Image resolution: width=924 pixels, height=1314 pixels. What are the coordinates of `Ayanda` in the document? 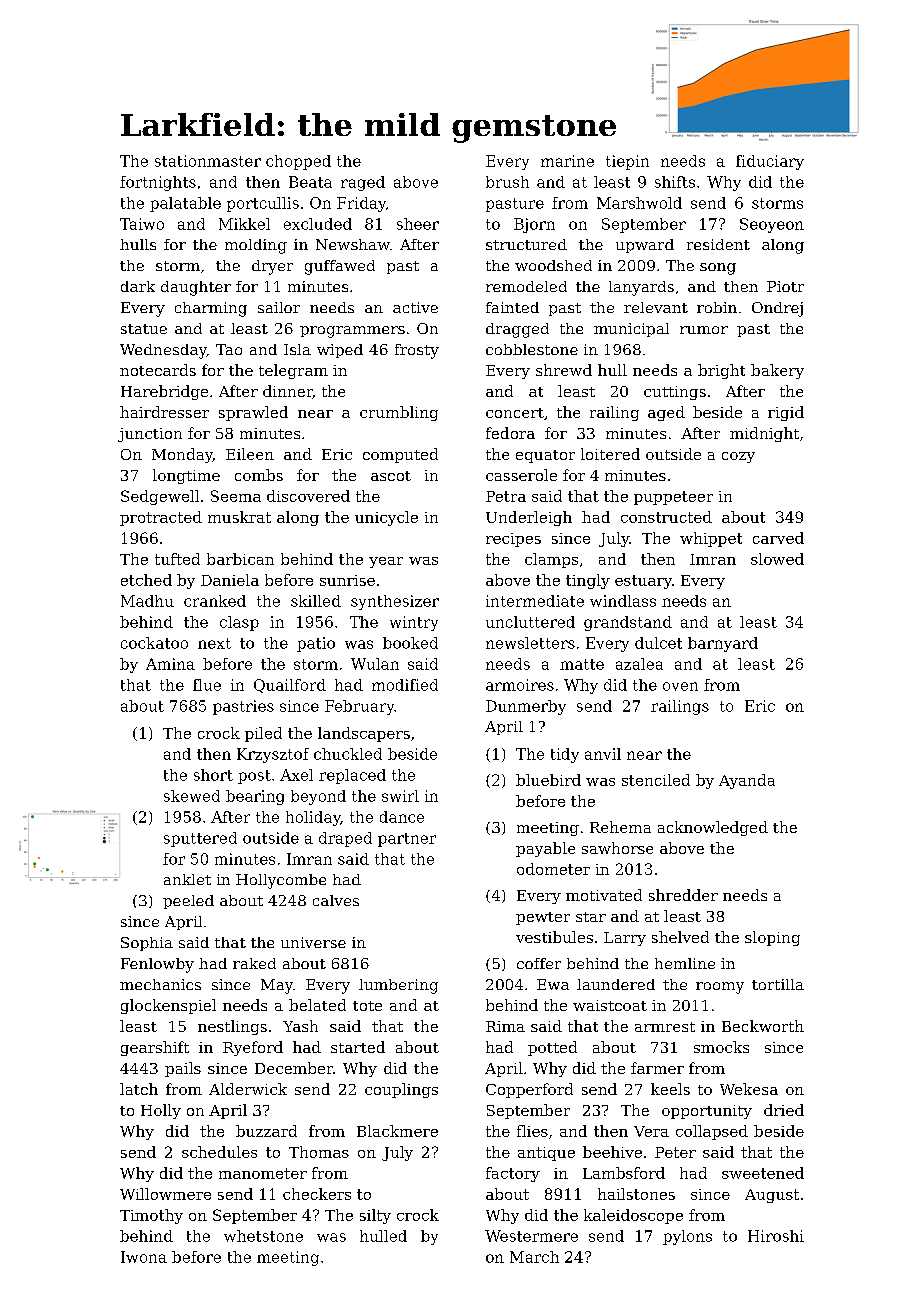 It's located at (747, 781).
